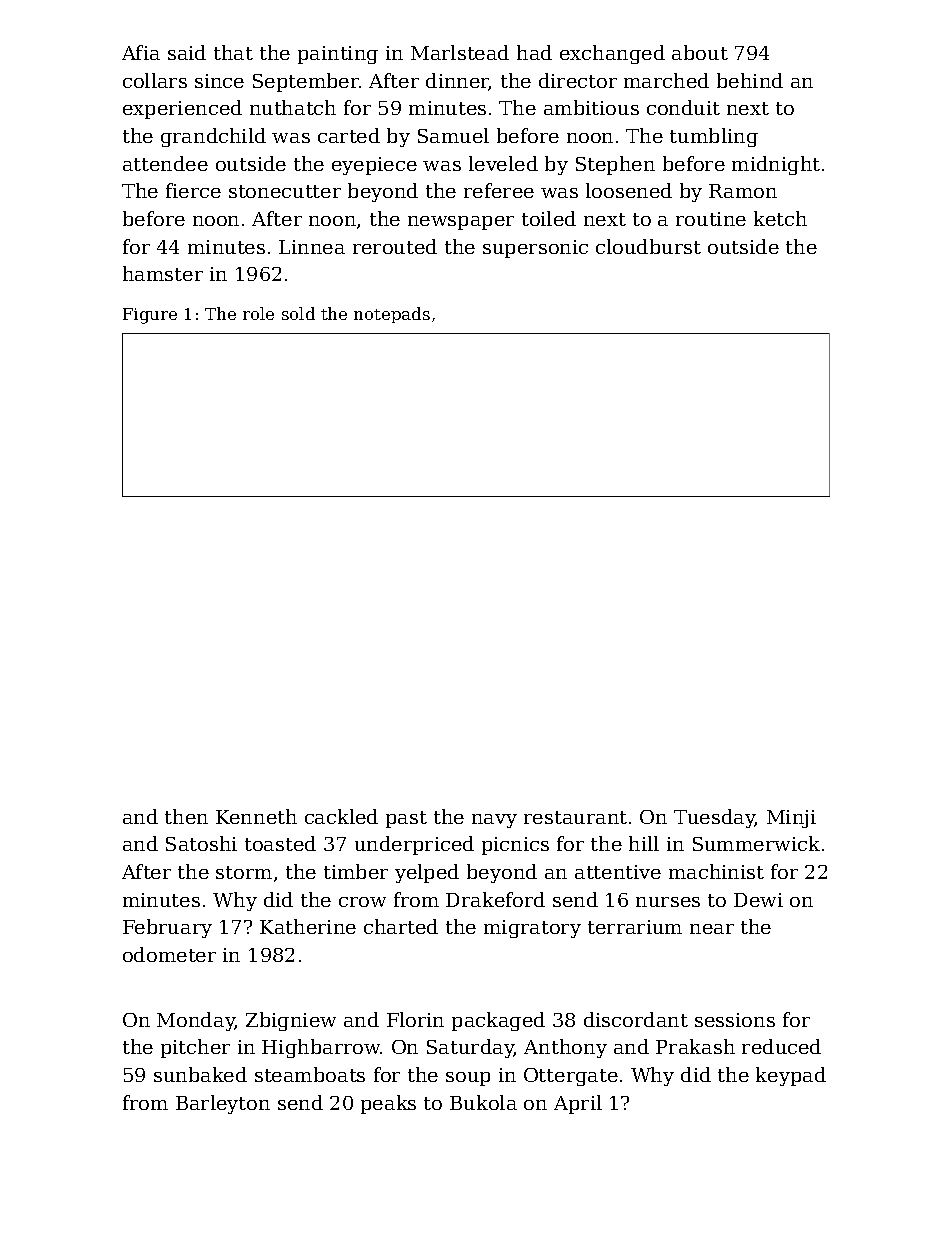 This image has height=1233, width=952. I want to click on keypad, so click(791, 1076).
